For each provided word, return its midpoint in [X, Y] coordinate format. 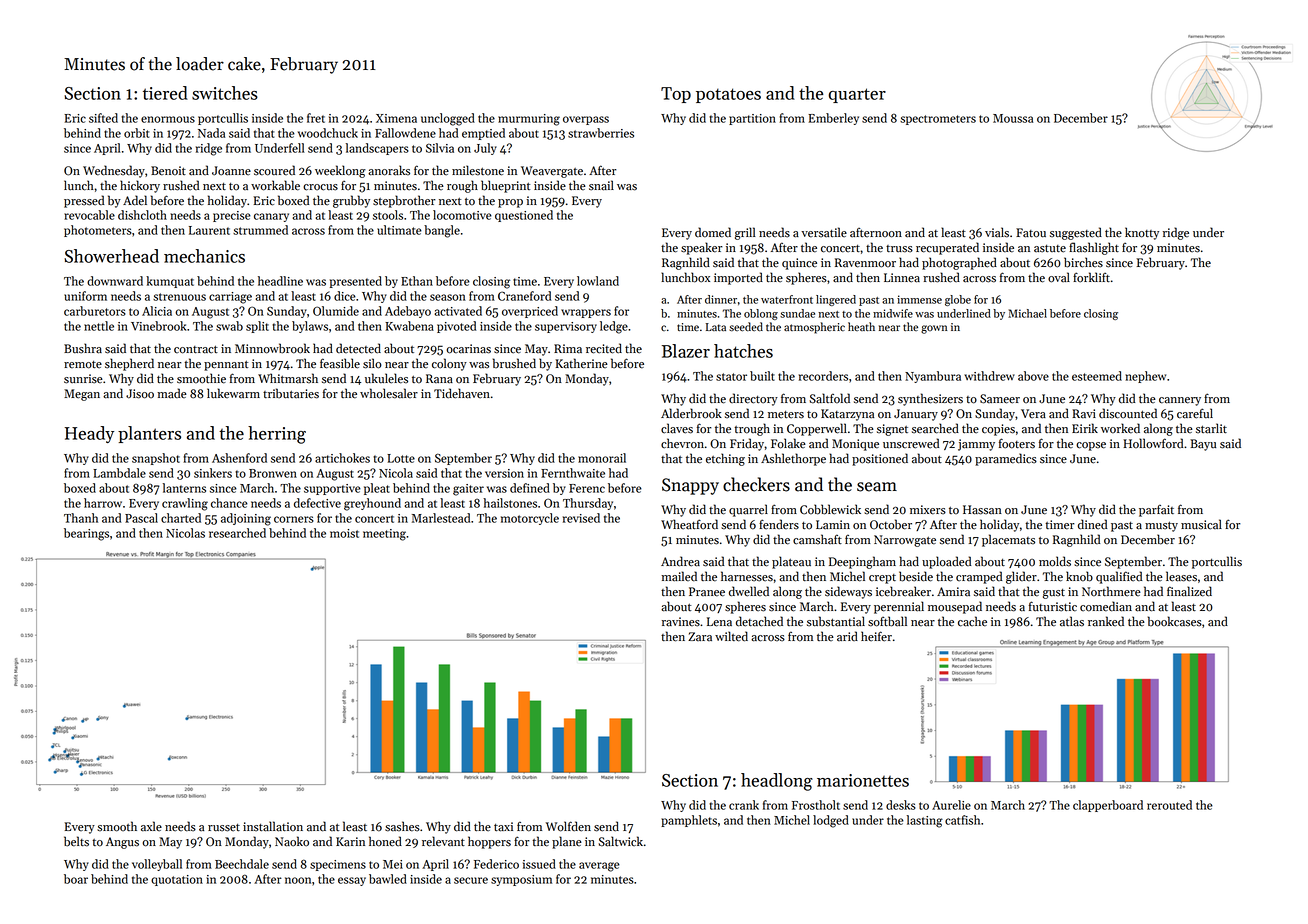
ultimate [399, 230]
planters [149, 434]
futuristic [1053, 606]
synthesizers [930, 399]
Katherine [581, 363]
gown [934, 329]
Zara [700, 636]
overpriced [530, 312]
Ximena [396, 118]
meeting [384, 535]
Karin [350, 842]
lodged [831, 821]
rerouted [1169, 805]
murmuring [529, 120]
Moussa [1013, 118]
